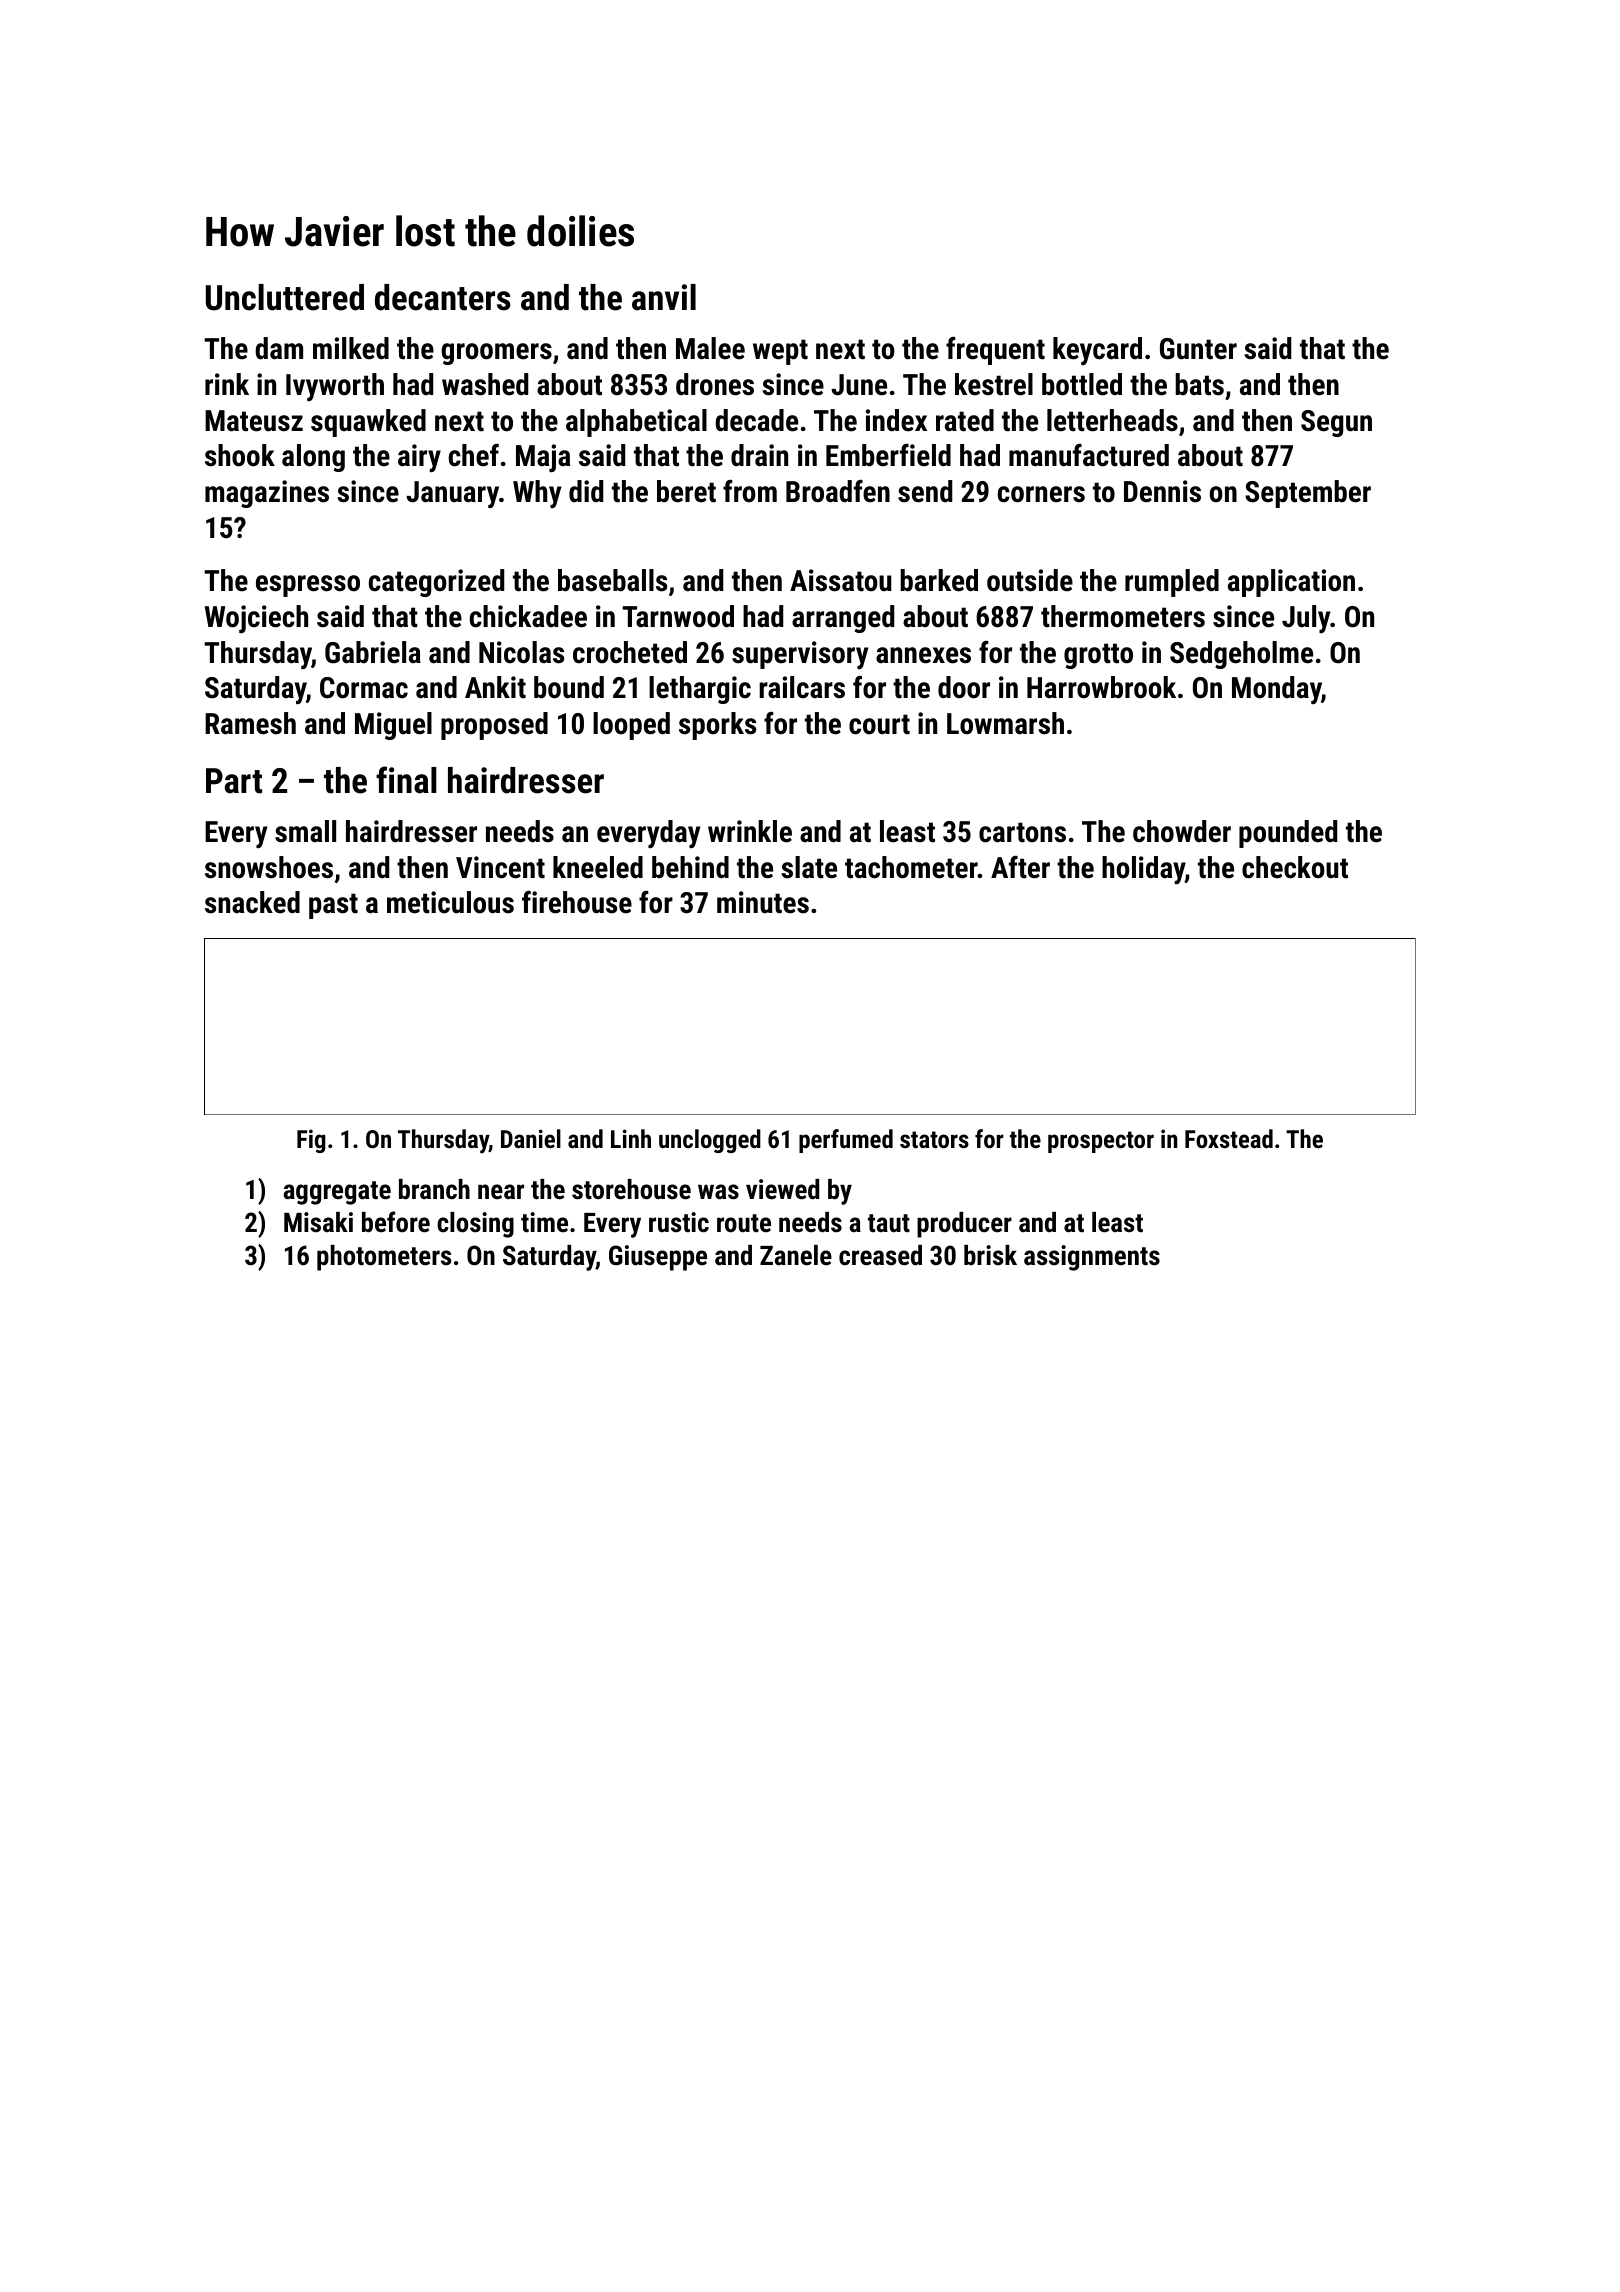 The image size is (1620, 2292). What do you see at coordinates (1092, 1258) in the screenshot?
I see `assignments` at bounding box center [1092, 1258].
